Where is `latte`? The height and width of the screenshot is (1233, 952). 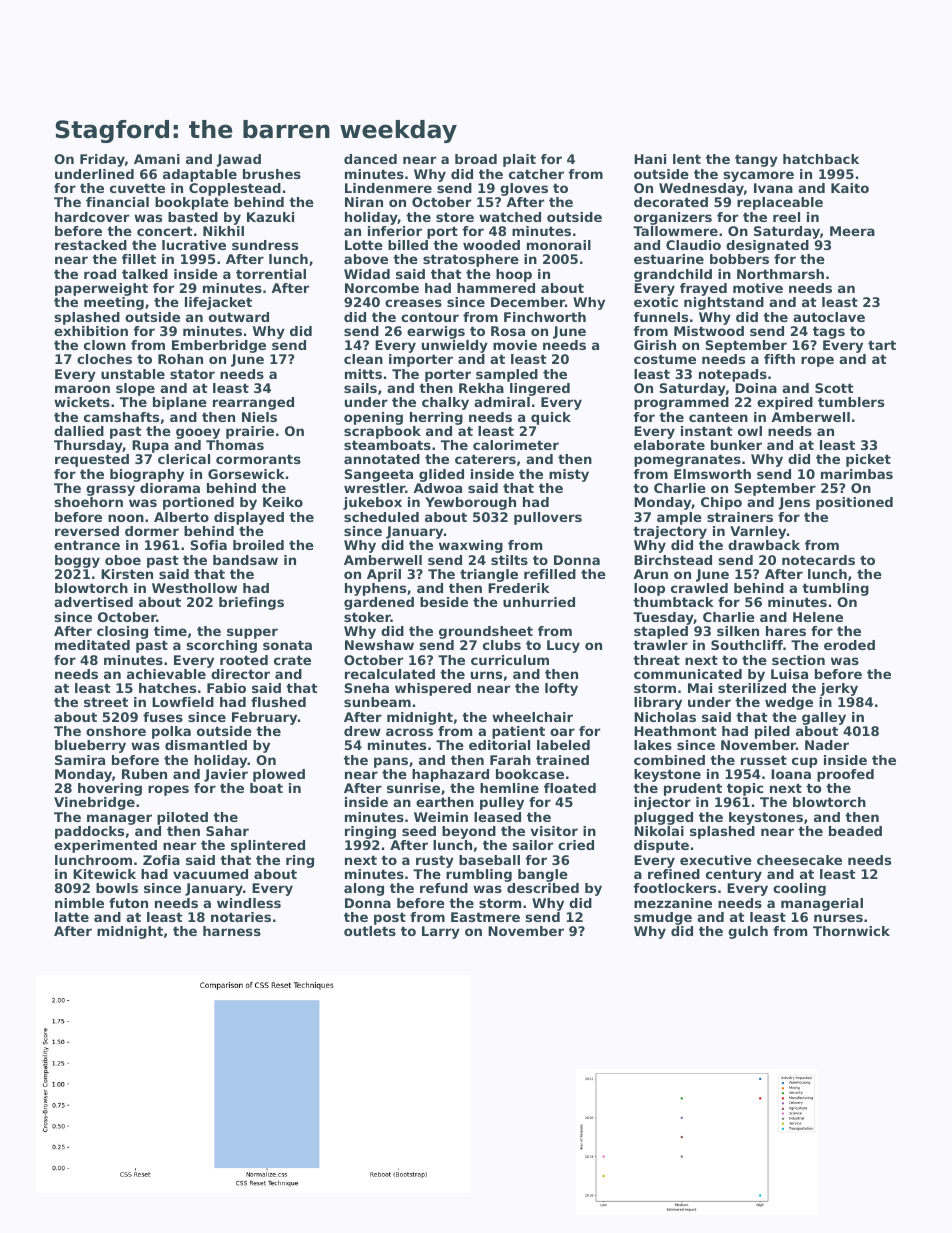 latte is located at coordinates (72, 917).
